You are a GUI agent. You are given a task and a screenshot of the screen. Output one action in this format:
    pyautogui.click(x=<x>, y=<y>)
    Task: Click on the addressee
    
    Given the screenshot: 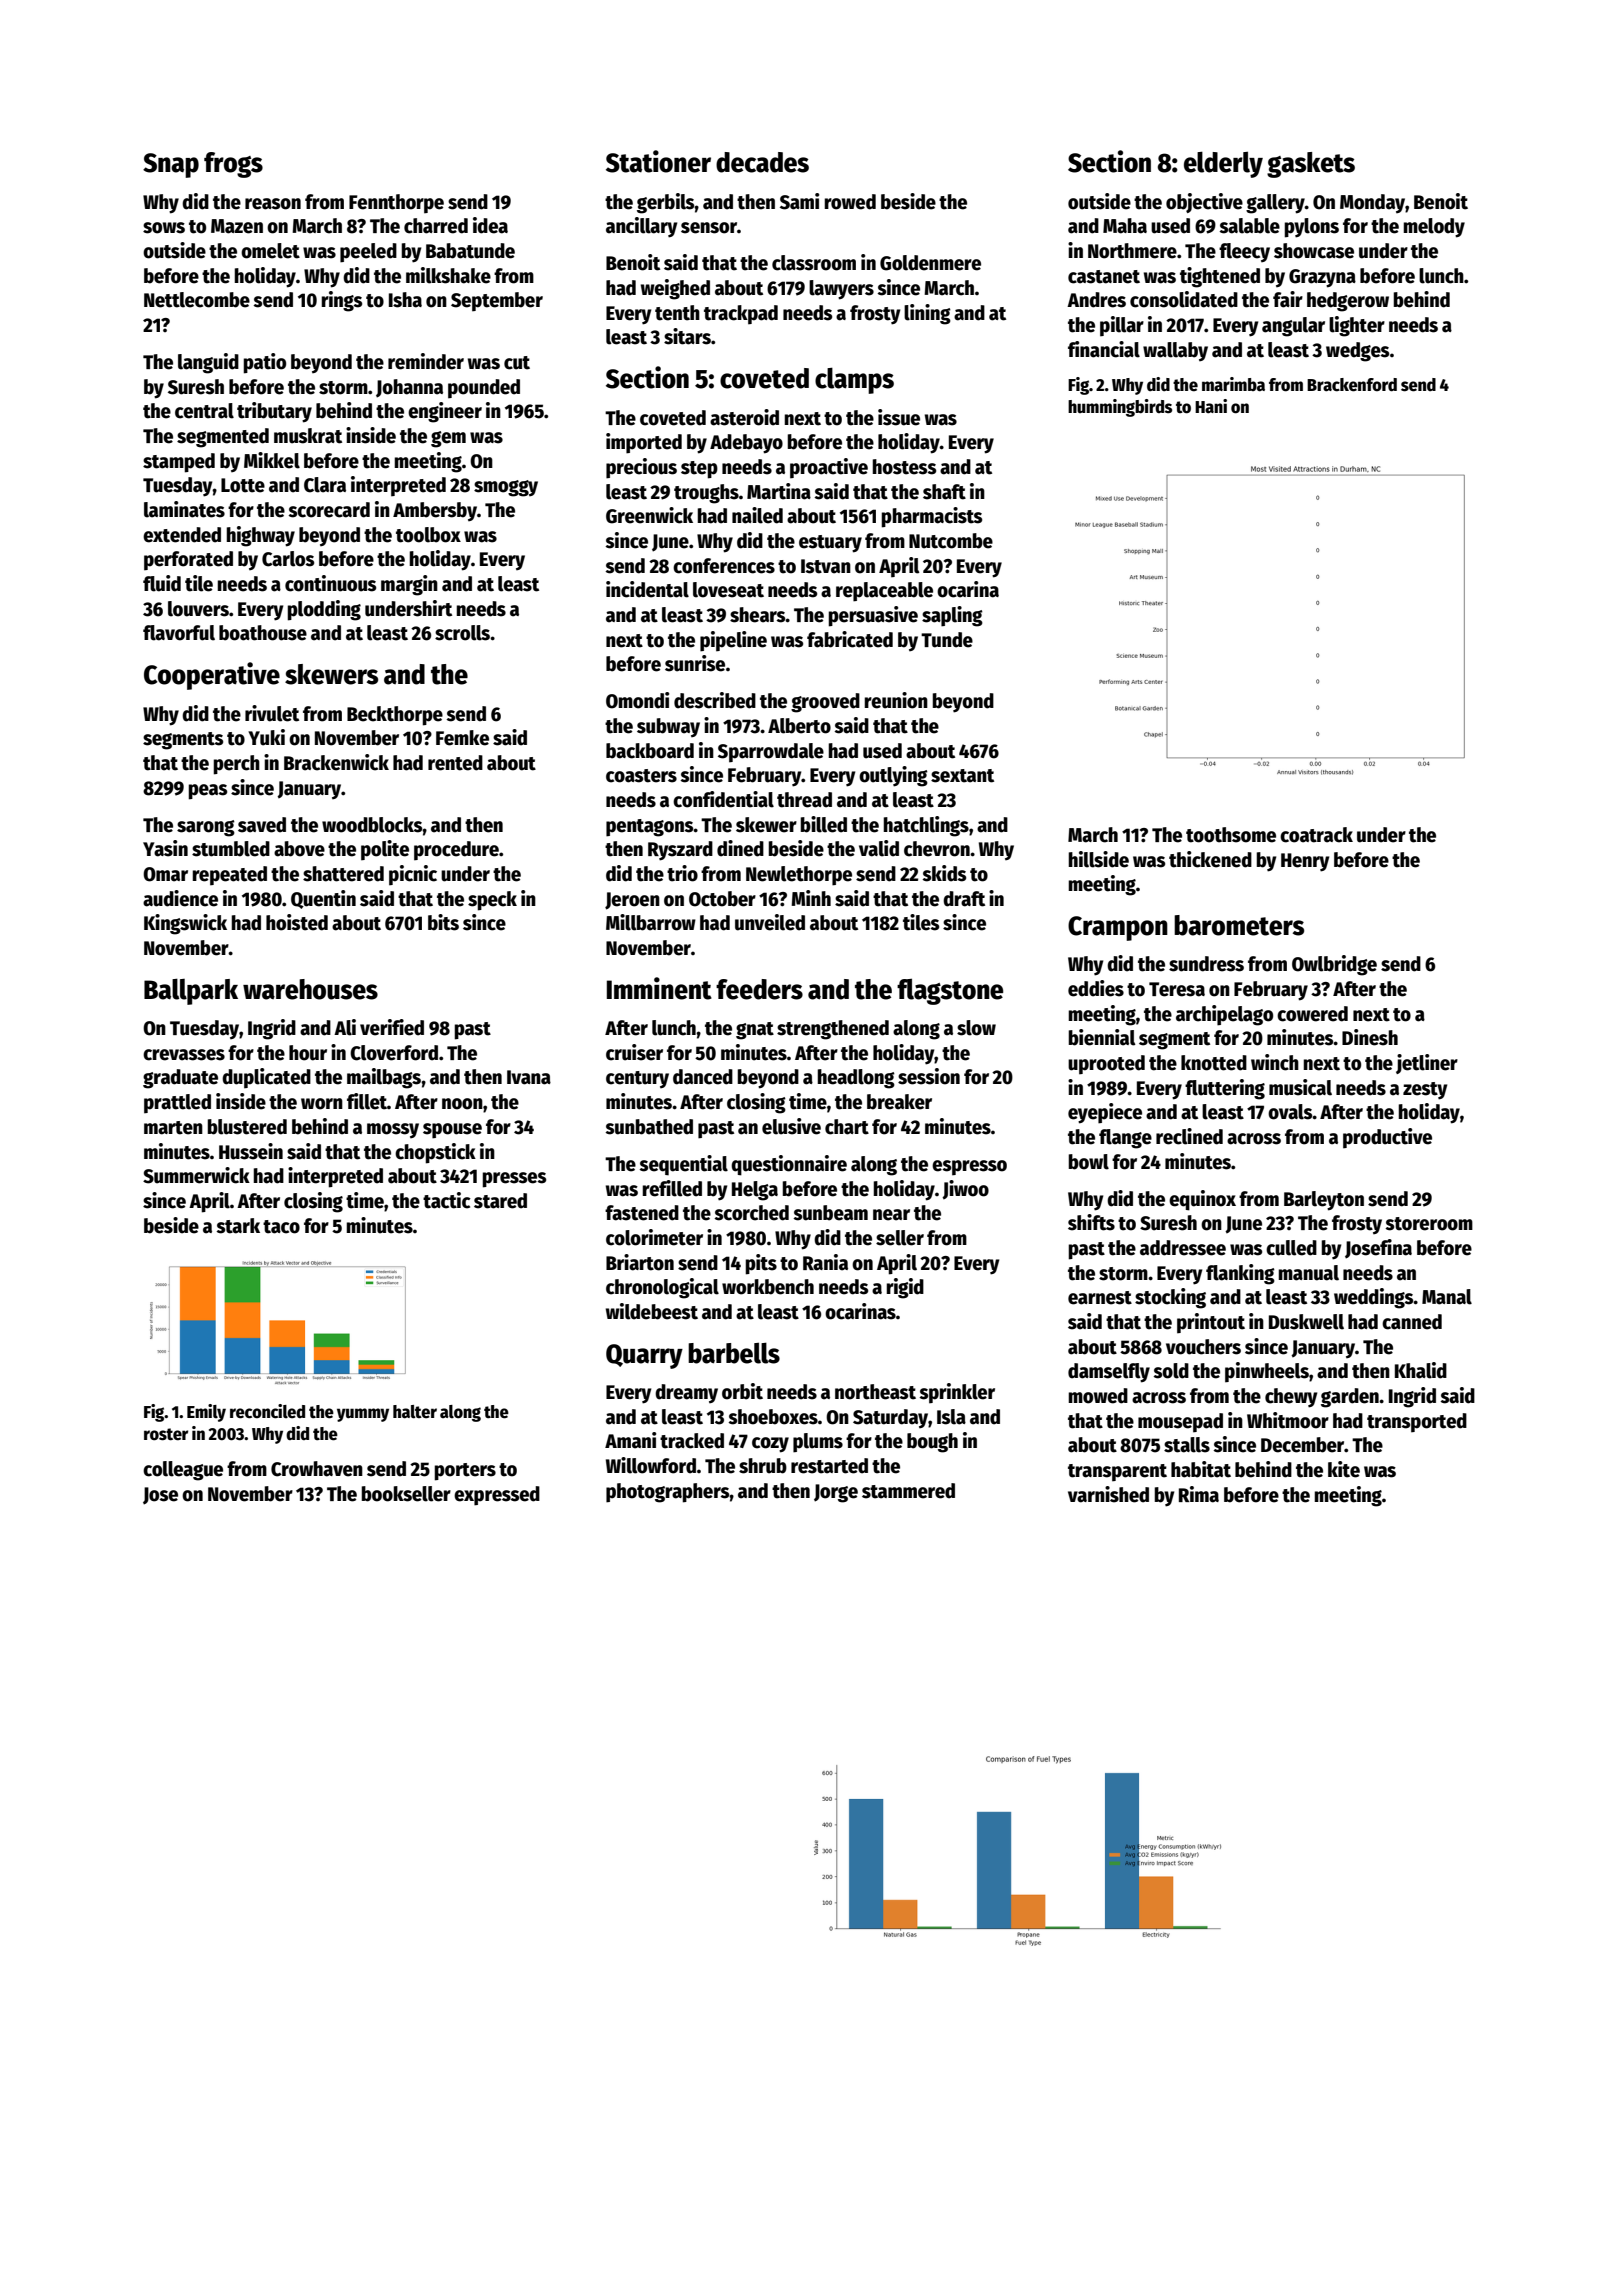 What is the action you would take?
    pyautogui.click(x=1183, y=1248)
